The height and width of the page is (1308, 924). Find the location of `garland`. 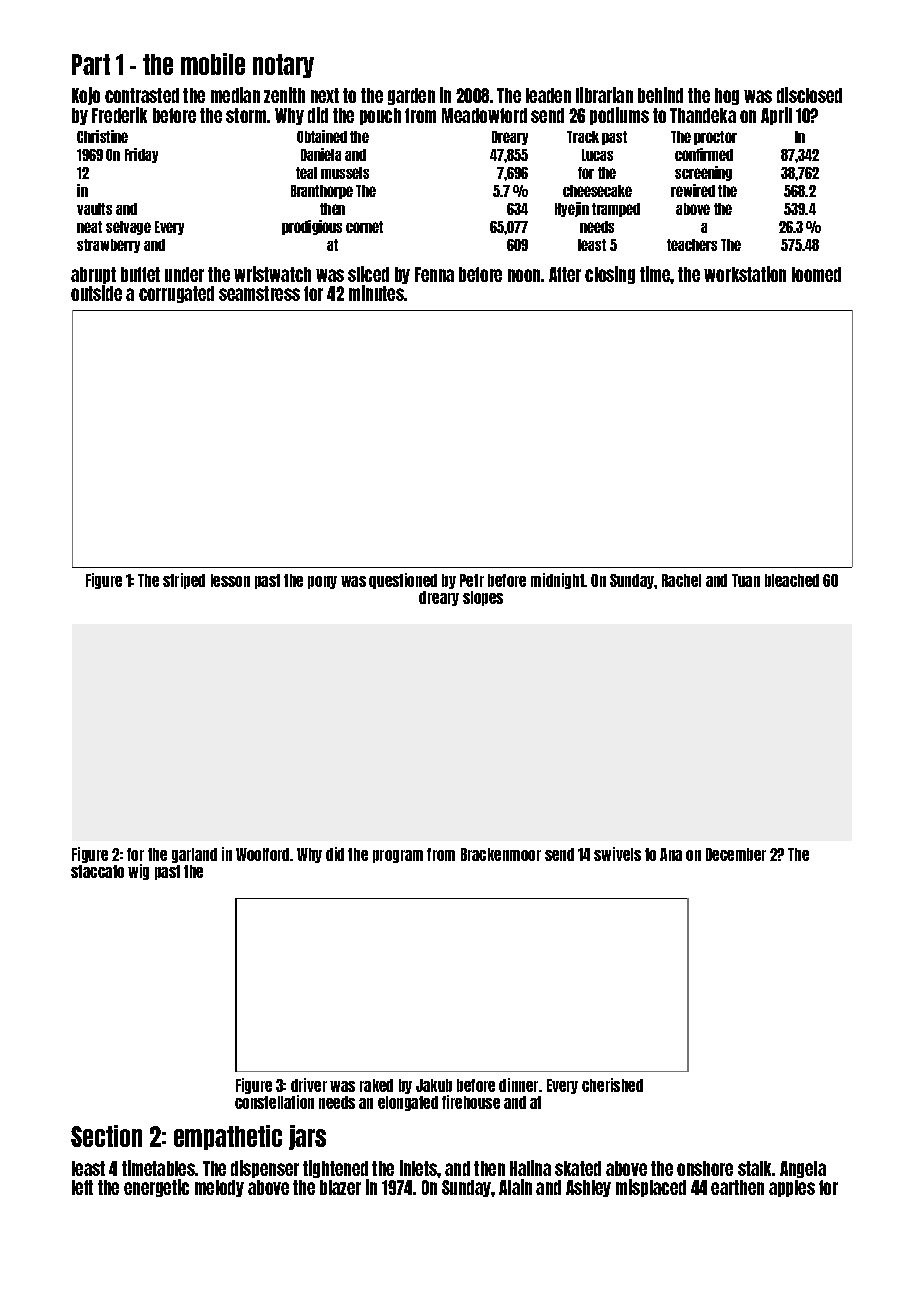

garland is located at coordinates (194, 855).
